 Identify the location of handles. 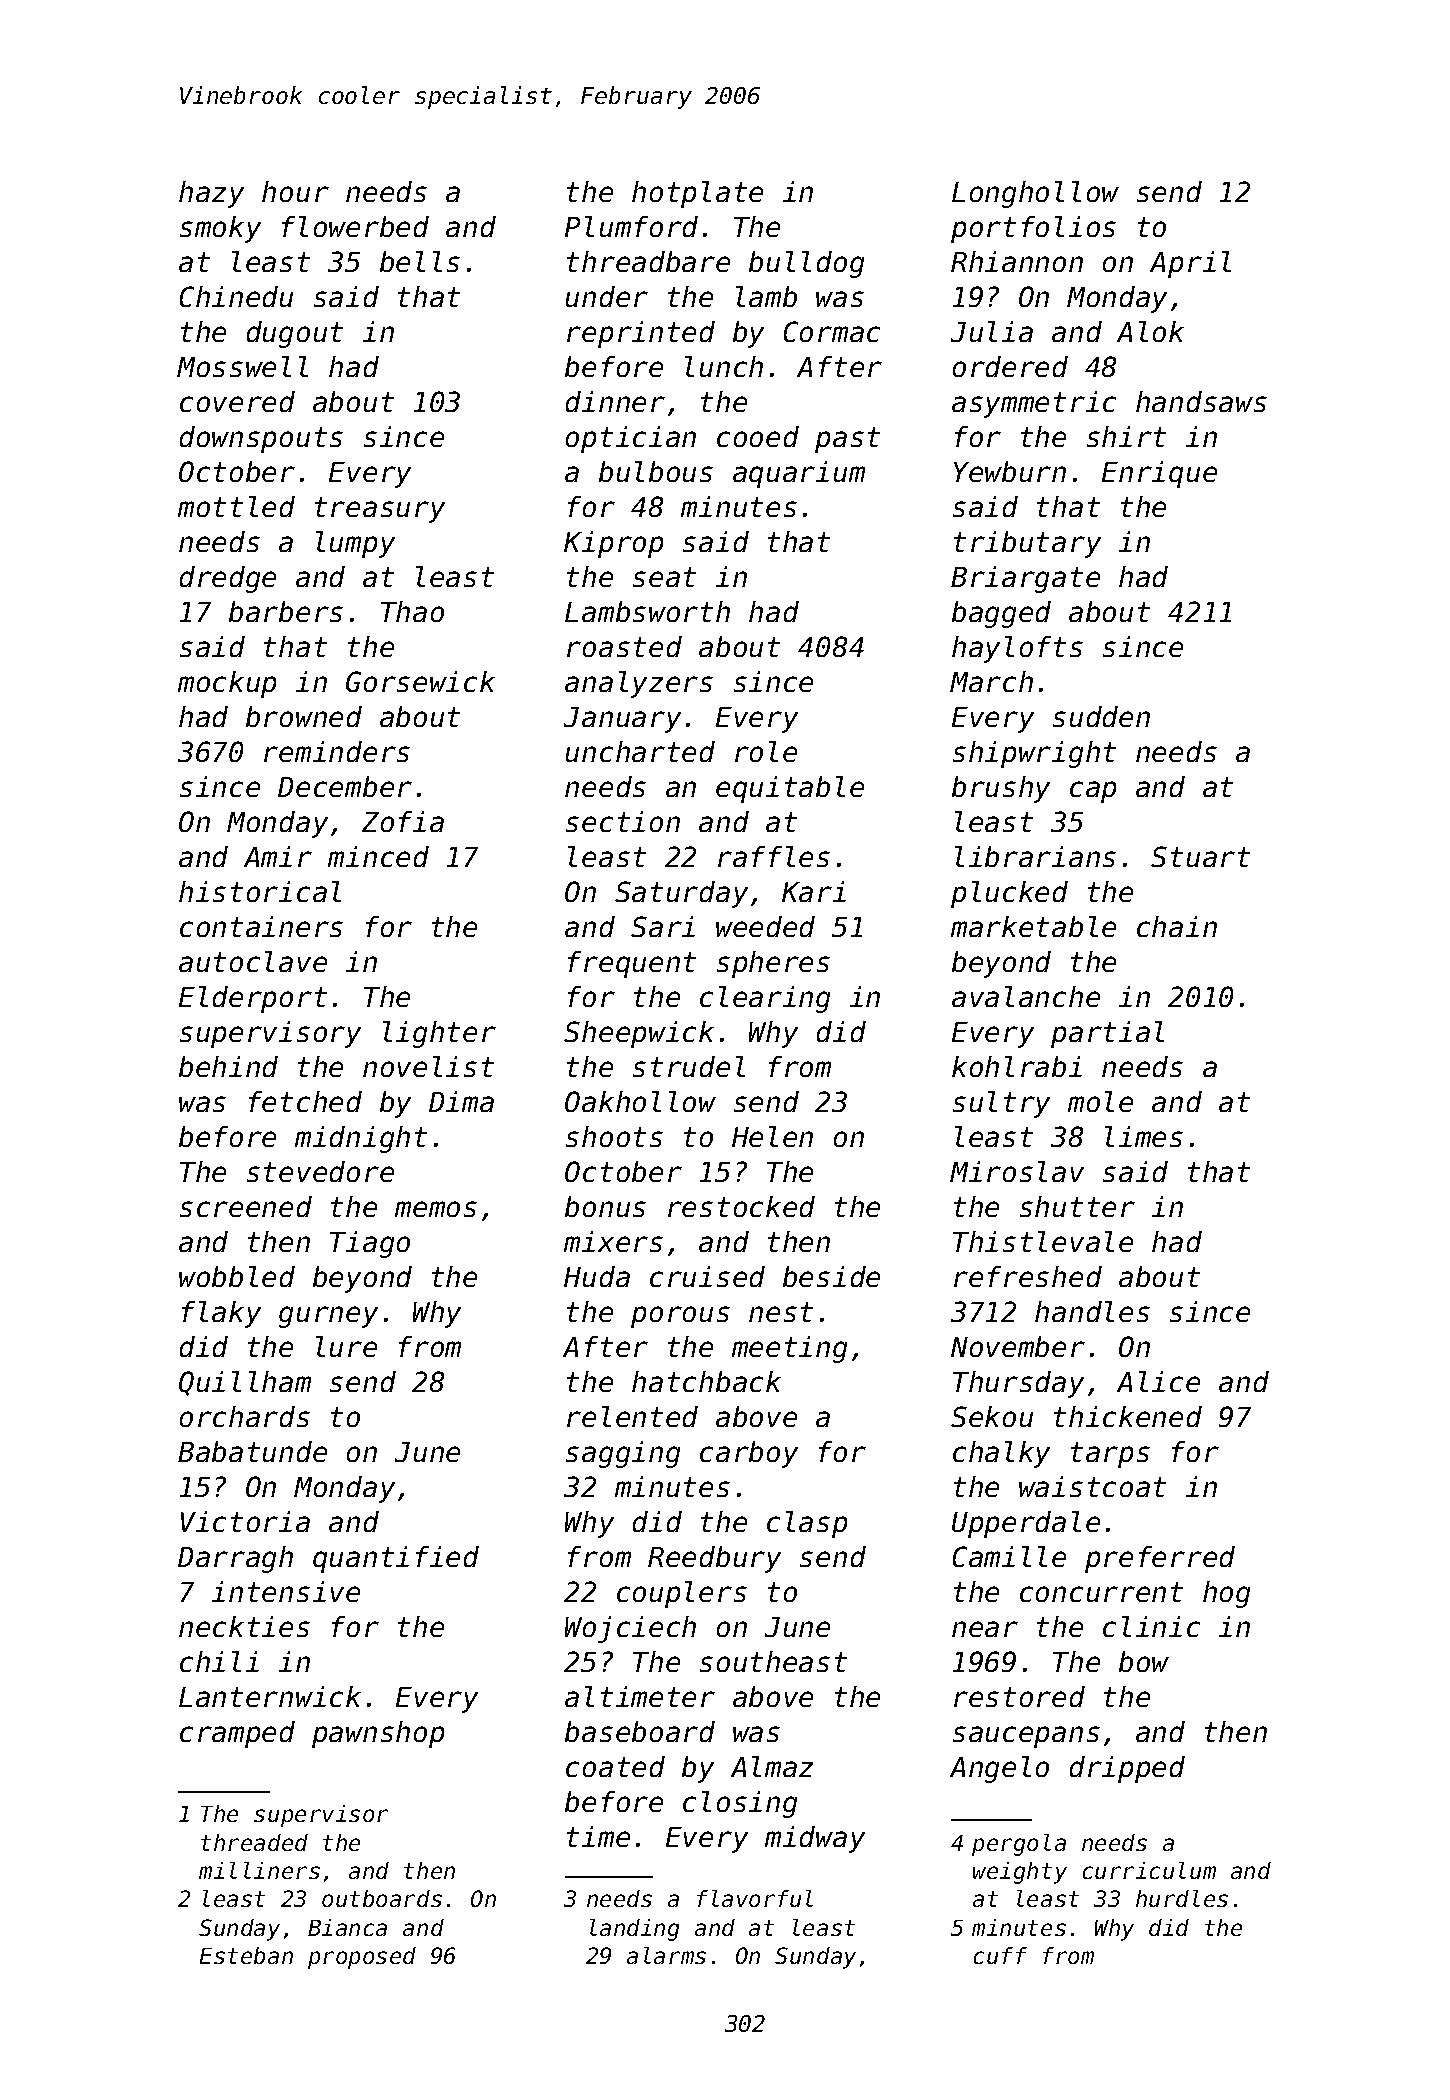
(1092, 1311).
